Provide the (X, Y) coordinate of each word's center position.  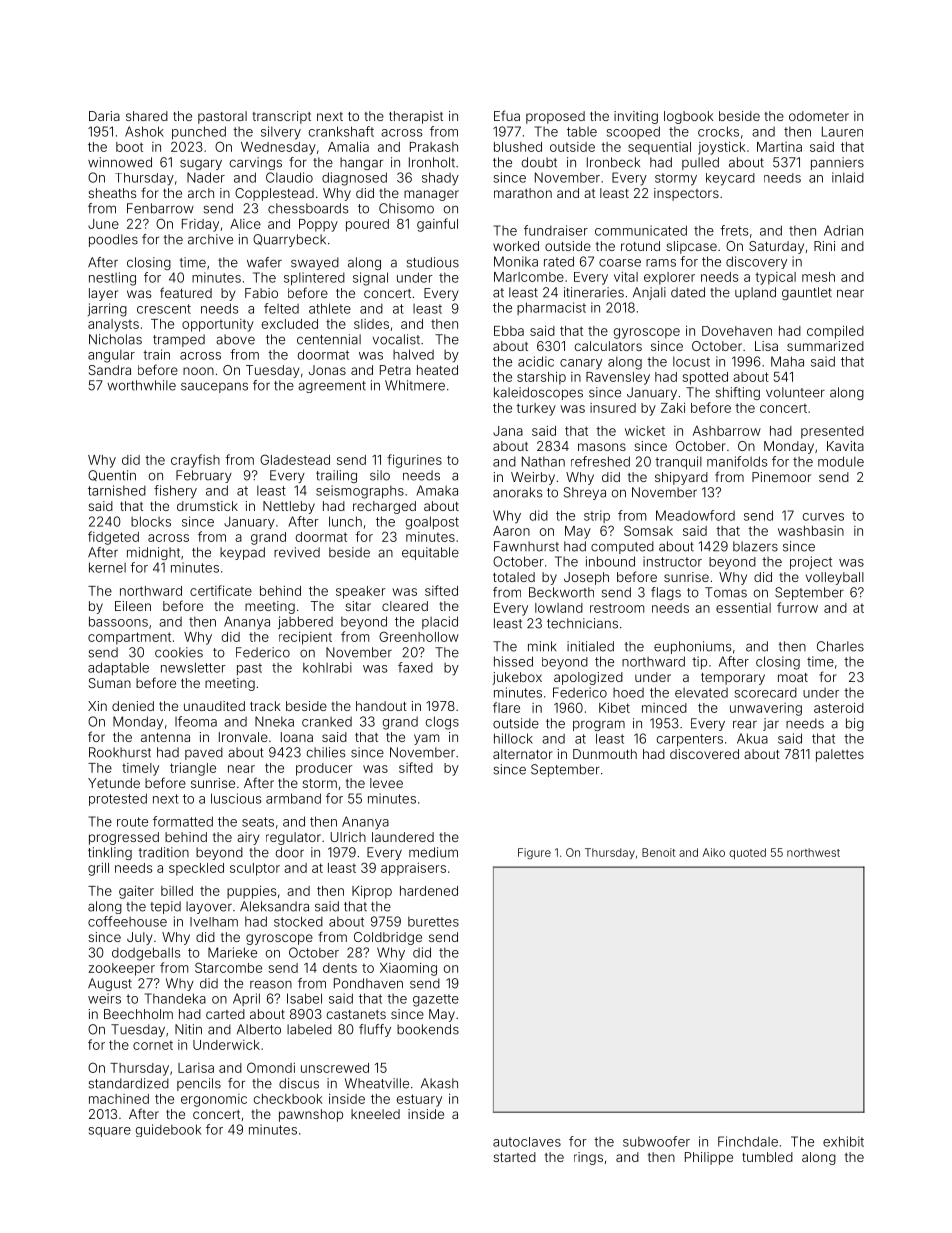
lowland (559, 608)
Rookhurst (120, 752)
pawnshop (311, 1115)
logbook (689, 117)
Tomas (726, 592)
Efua (507, 115)
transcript (281, 117)
